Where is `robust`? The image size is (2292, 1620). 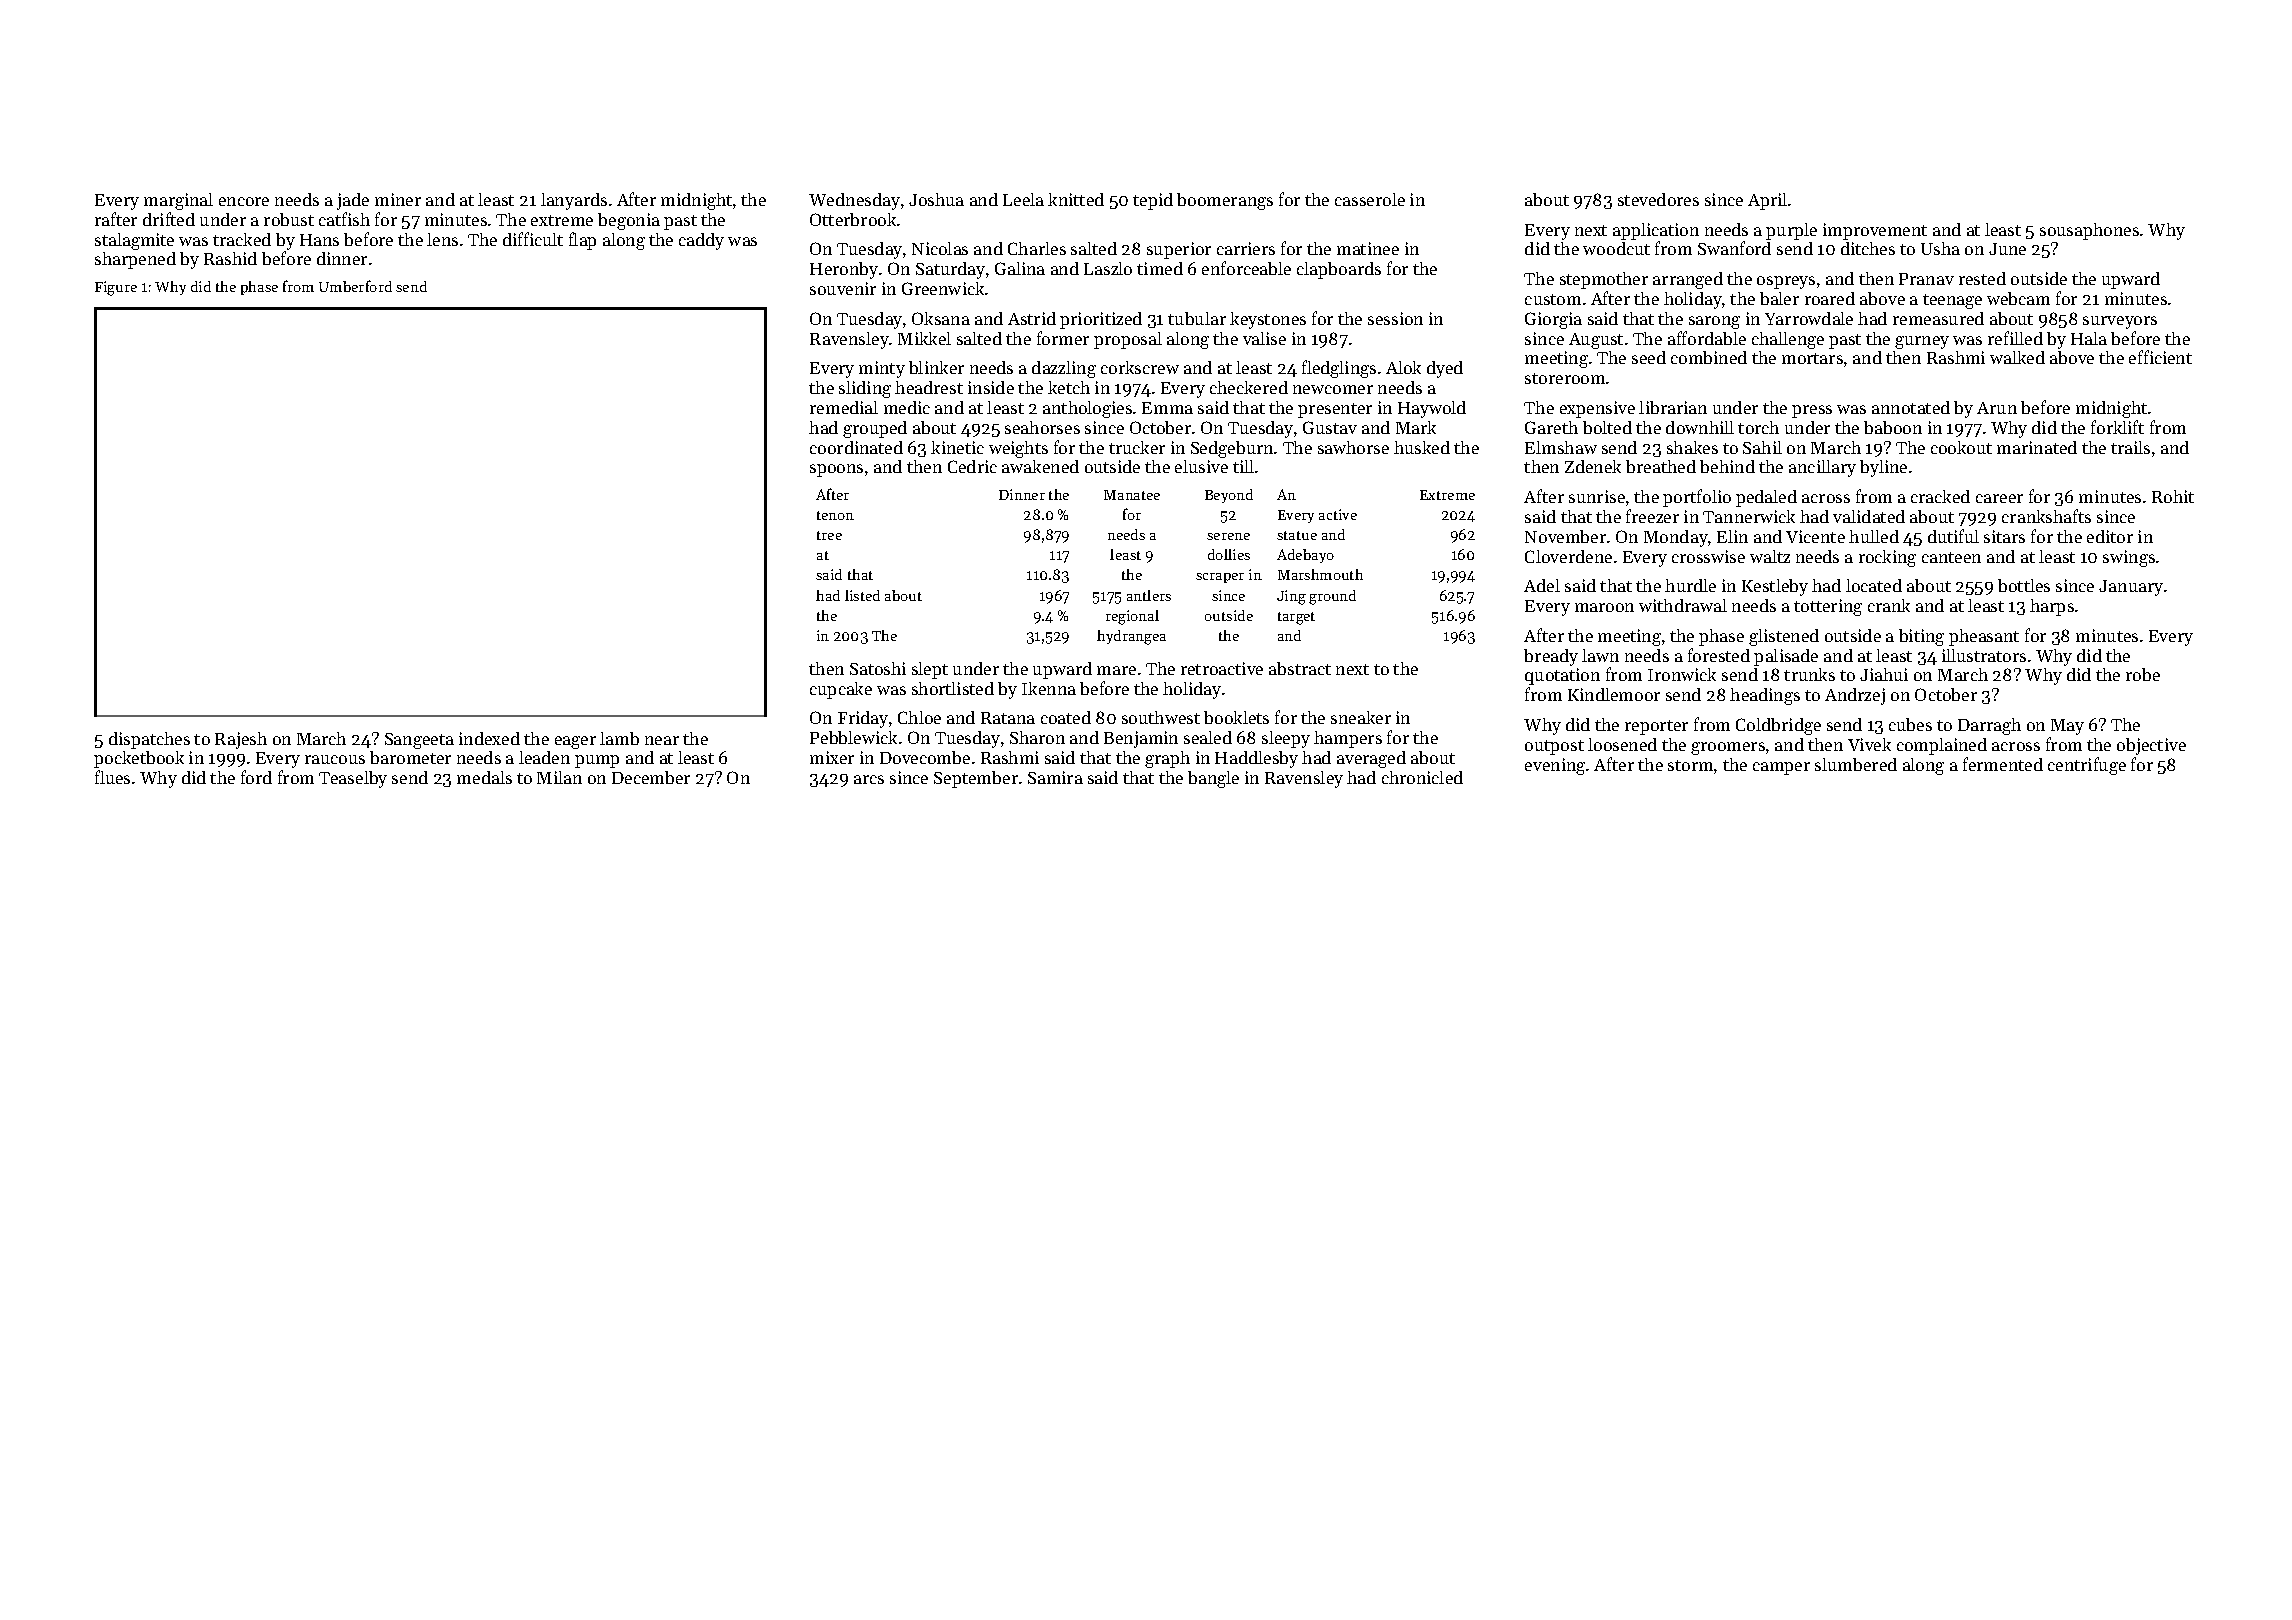
robust is located at coordinates (289, 219).
